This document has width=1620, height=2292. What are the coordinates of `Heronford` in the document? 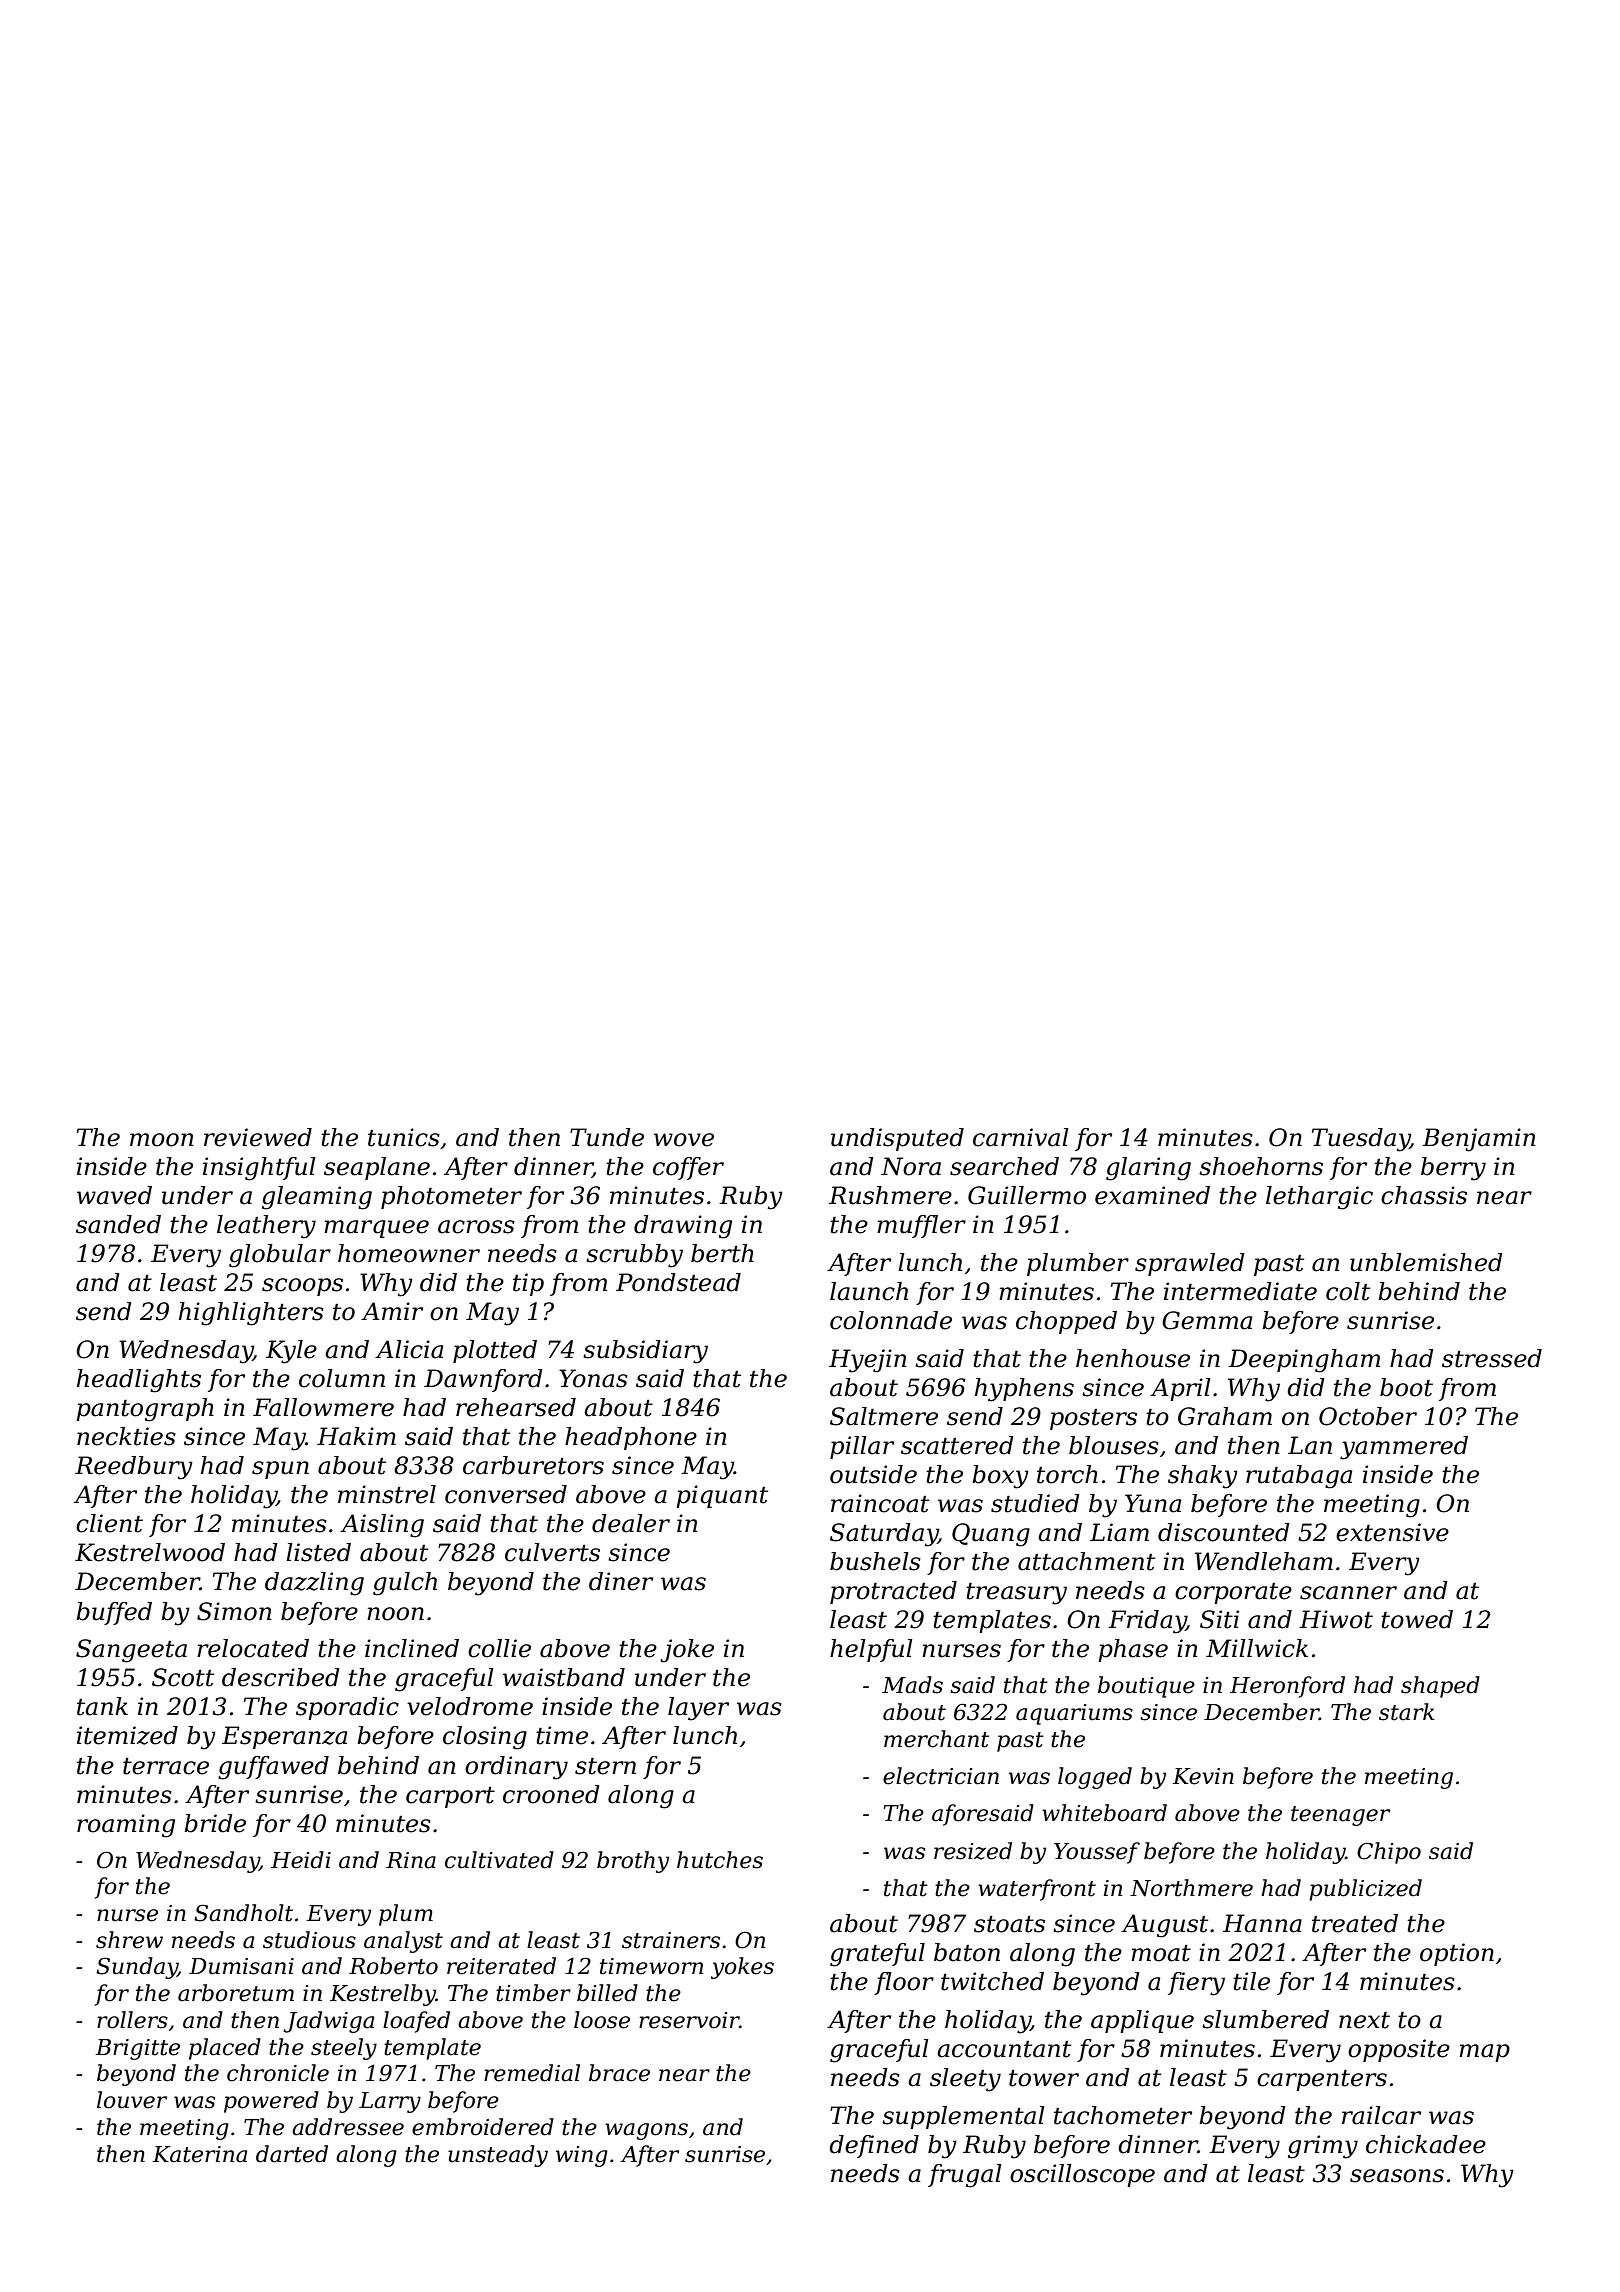 It's located at (1287, 1687).
